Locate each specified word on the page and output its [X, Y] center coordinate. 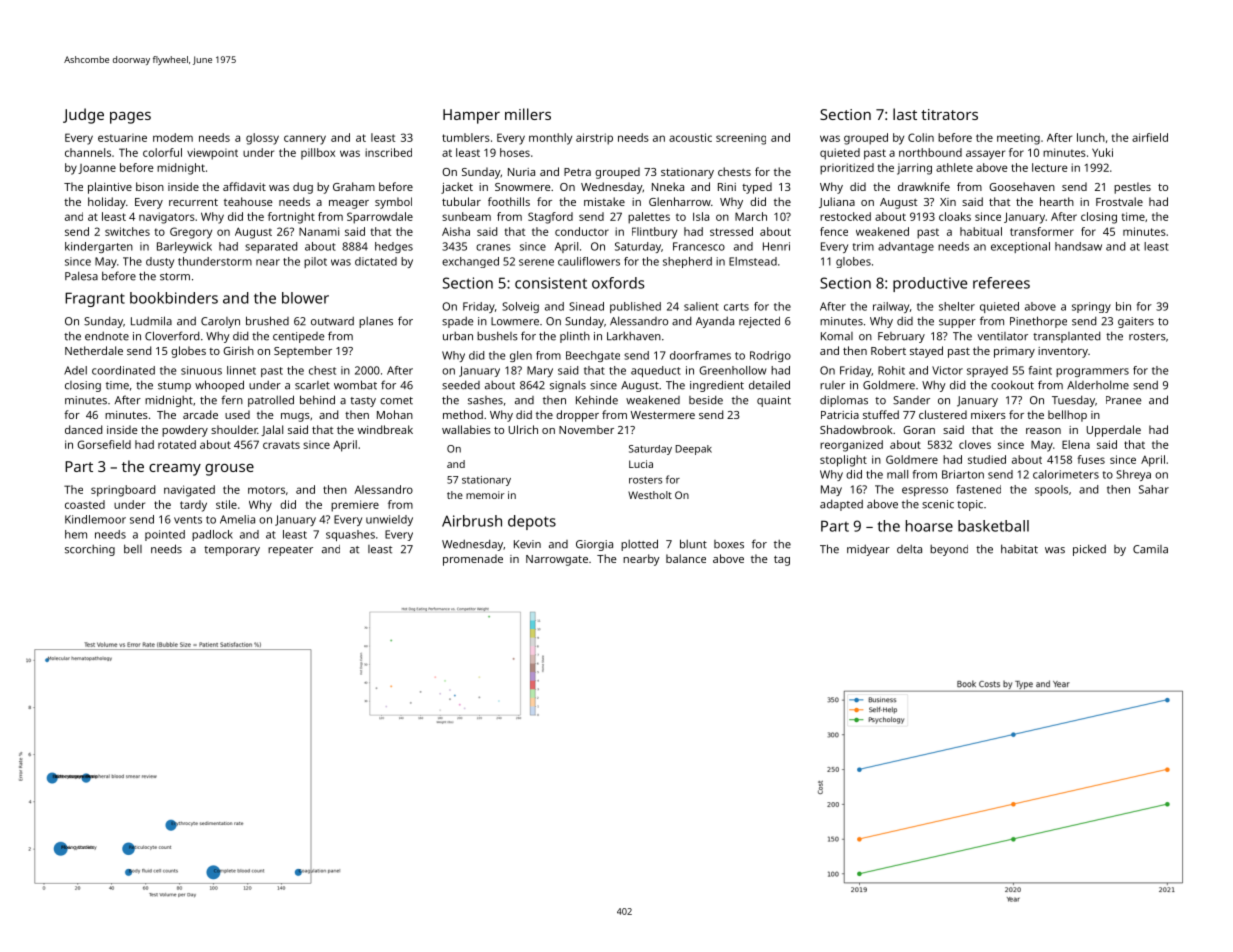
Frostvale [1119, 201]
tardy [193, 506]
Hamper [471, 116]
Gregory [191, 233]
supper [957, 323]
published [635, 307]
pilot [315, 262]
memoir [485, 495]
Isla [701, 216]
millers [528, 114]
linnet [241, 370]
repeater [290, 551]
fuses [1091, 459]
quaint [774, 401]
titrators [949, 114]
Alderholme [1098, 385]
